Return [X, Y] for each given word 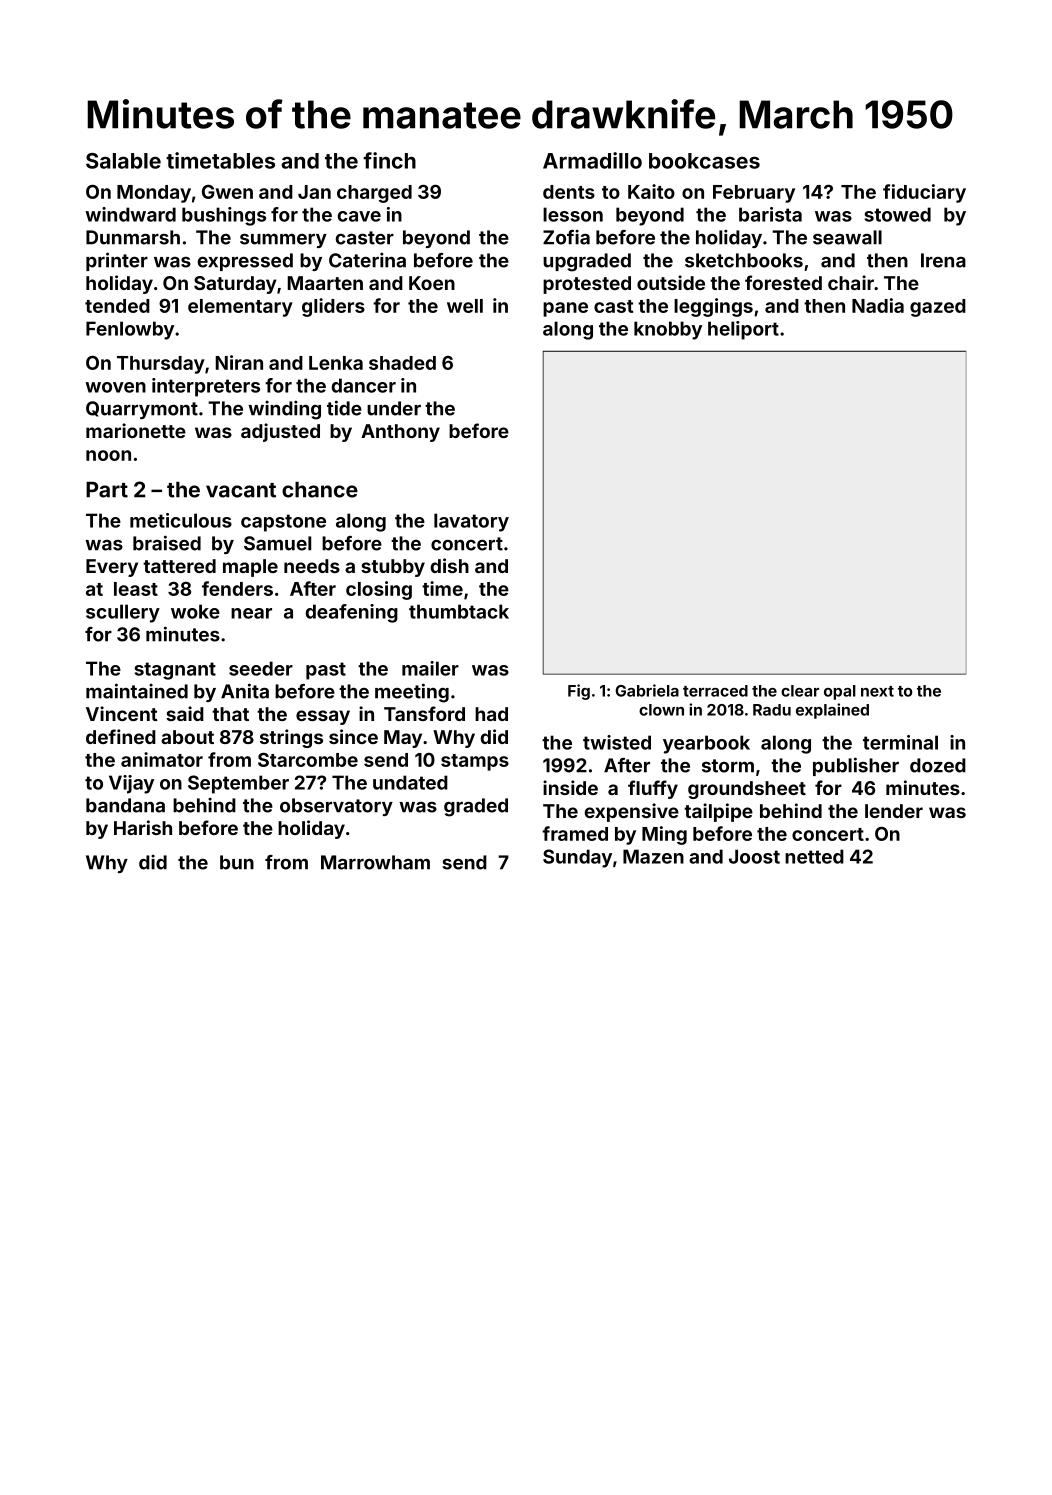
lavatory [471, 522]
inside [570, 787]
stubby [393, 568]
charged [374, 194]
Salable [123, 161]
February [754, 194]
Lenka [336, 363]
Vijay [131, 784]
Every [112, 568]
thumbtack [459, 611]
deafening [352, 613]
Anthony [400, 433]
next [877, 691]
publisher [856, 766]
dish [450, 565]
